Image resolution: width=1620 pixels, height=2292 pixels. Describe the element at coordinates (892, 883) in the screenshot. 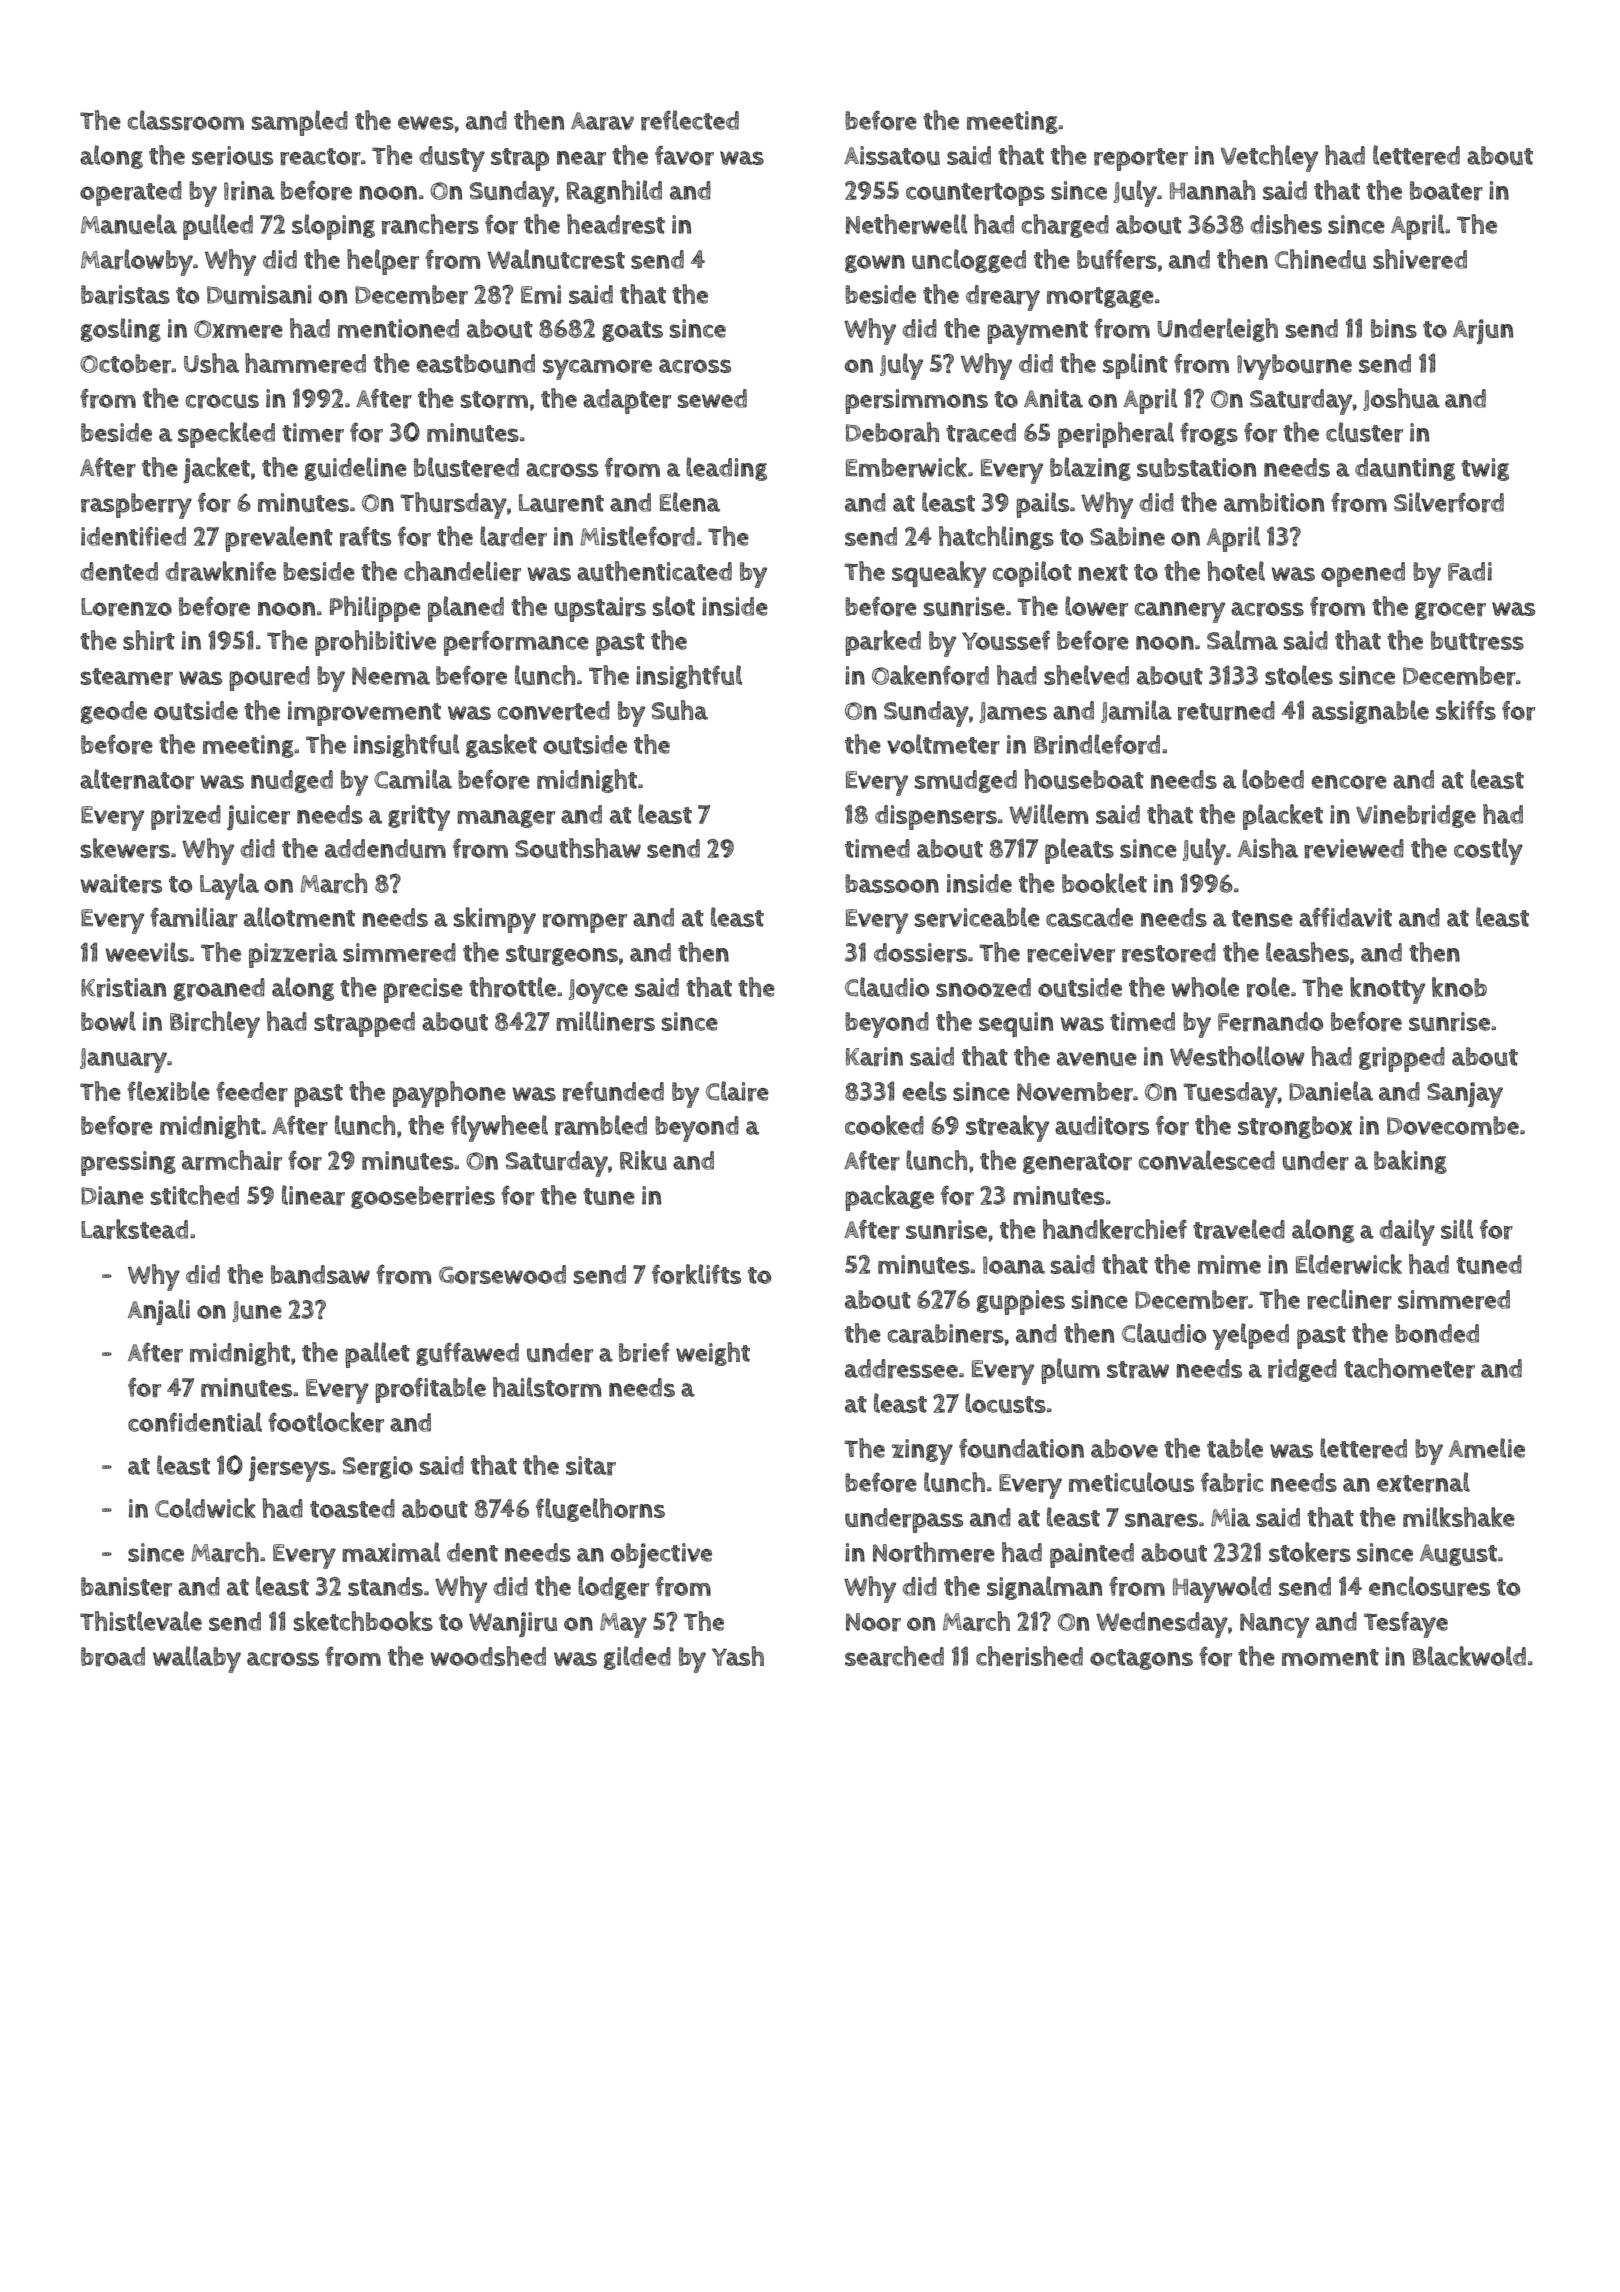

I see `bassoon` at that location.
